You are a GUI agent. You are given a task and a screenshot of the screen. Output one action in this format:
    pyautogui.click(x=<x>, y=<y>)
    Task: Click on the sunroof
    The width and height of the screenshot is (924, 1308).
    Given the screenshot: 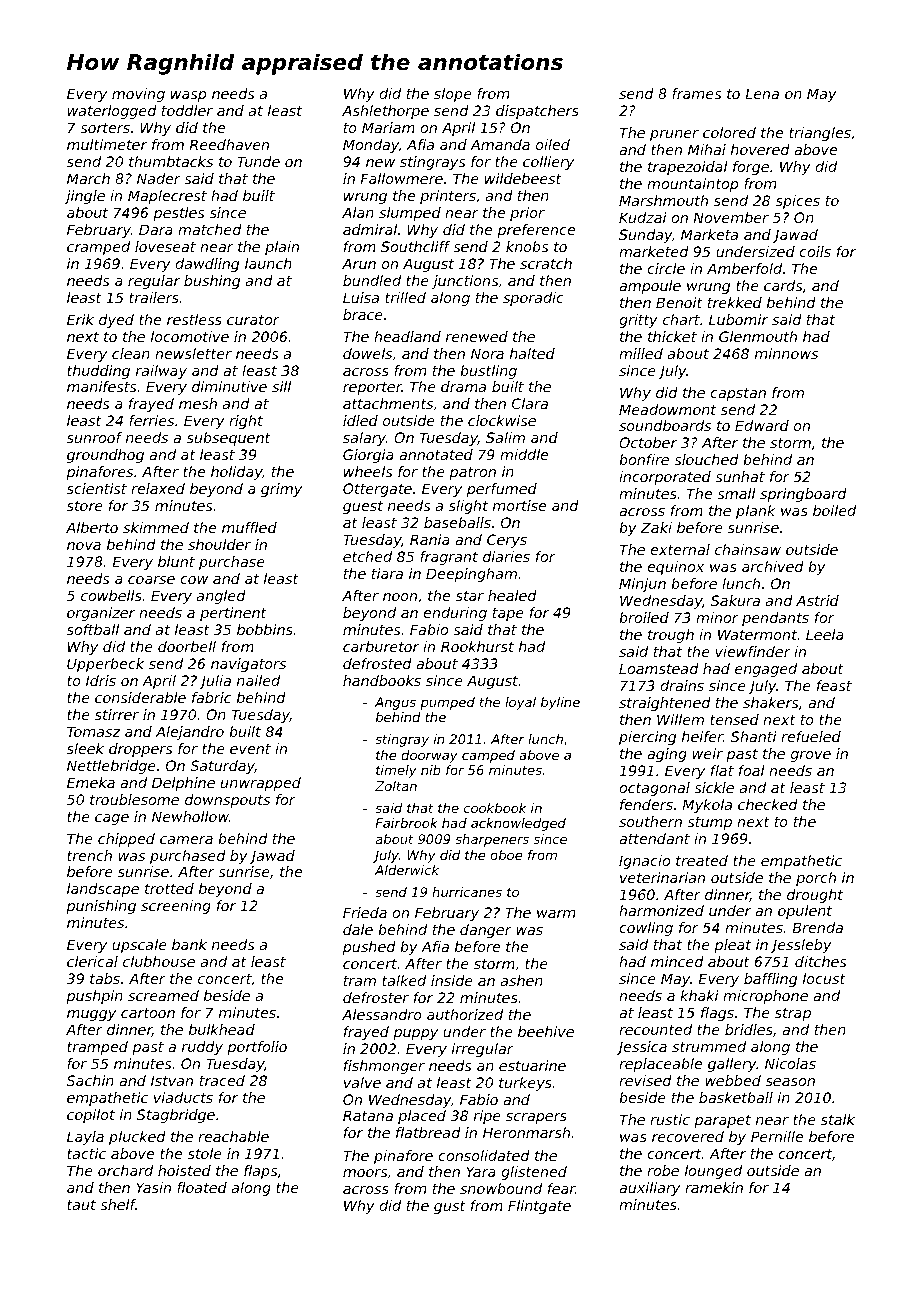 What is the action you would take?
    pyautogui.click(x=95, y=437)
